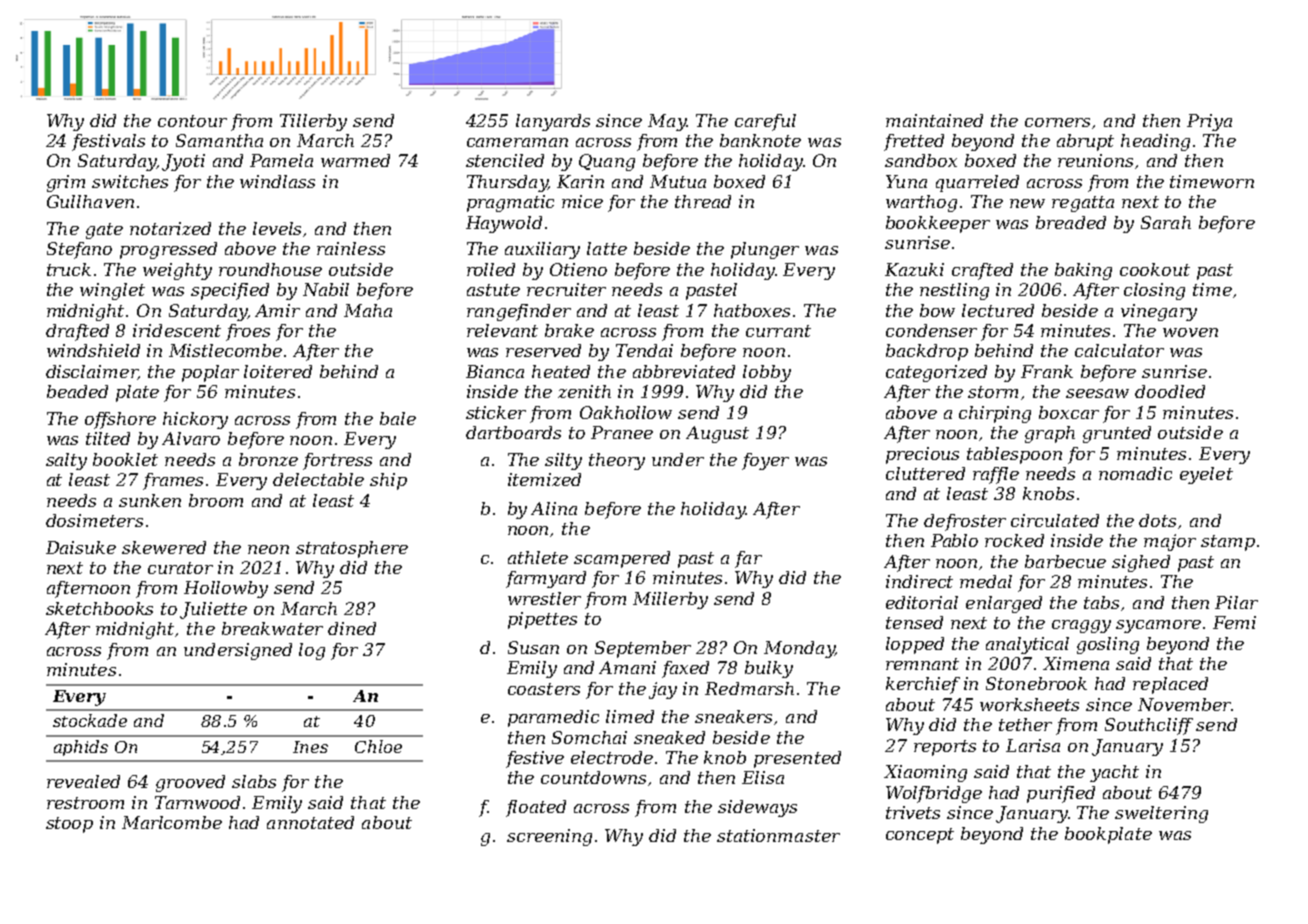  What do you see at coordinates (752, 310) in the screenshot?
I see `hatboxes` at bounding box center [752, 310].
